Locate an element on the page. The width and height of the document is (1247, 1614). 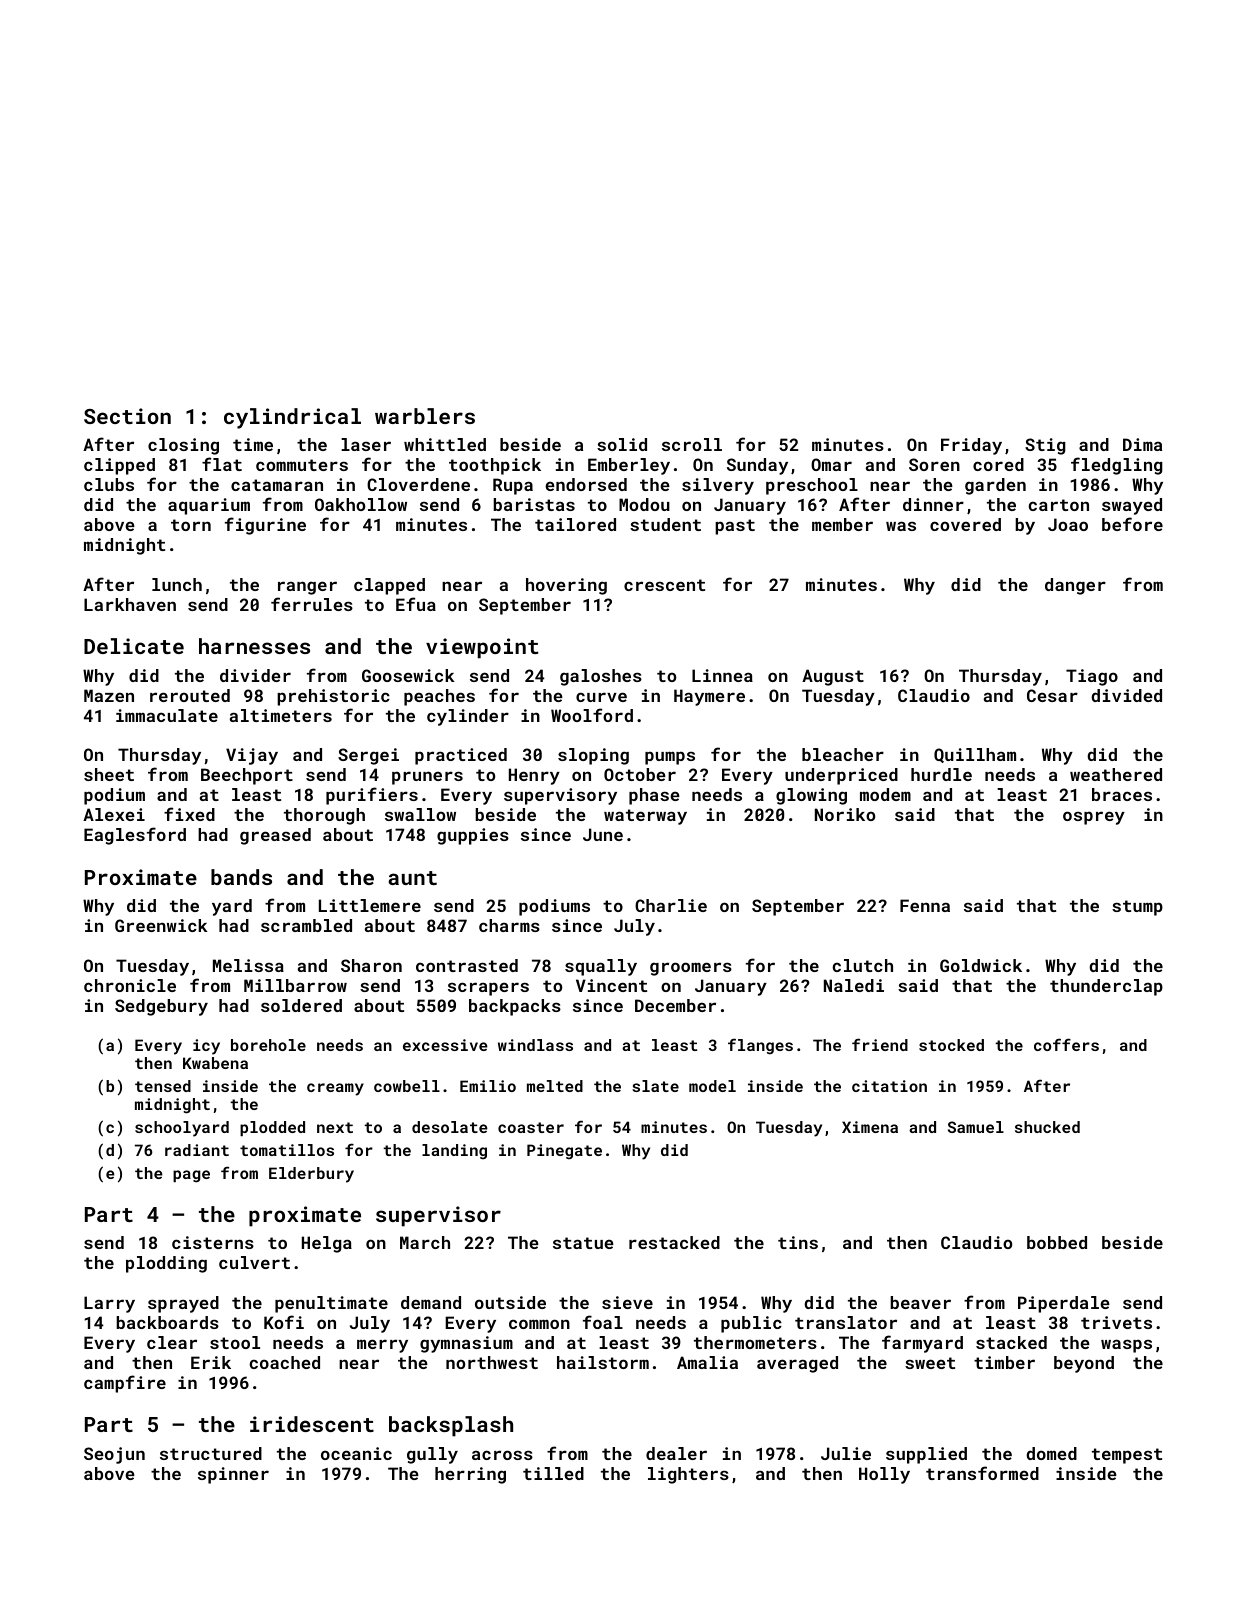
Sharon is located at coordinates (371, 965).
